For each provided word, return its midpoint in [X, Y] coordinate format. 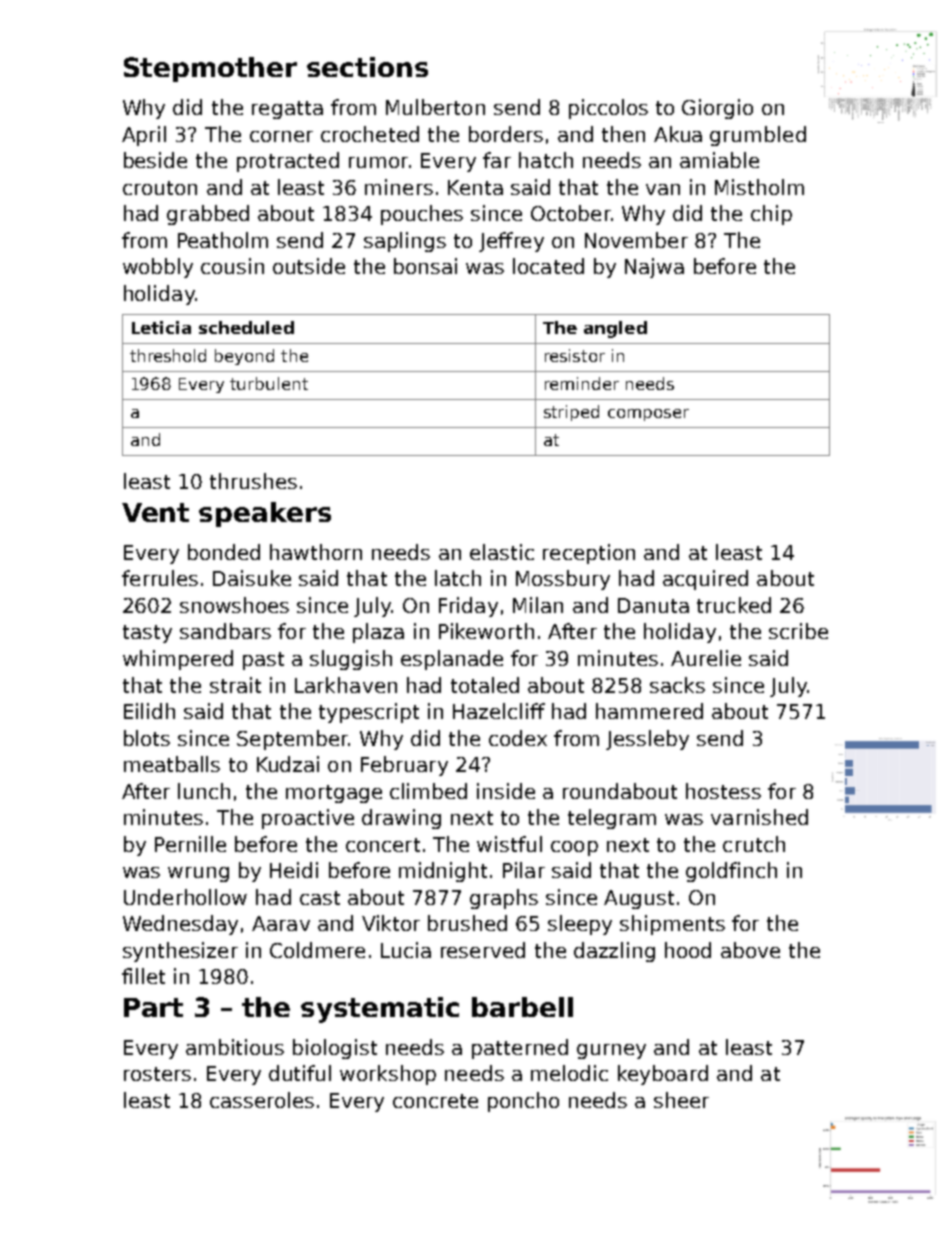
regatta [287, 110]
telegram [612, 819]
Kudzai [288, 764]
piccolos [608, 109]
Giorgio [717, 109]
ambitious [235, 1047]
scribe [798, 631]
